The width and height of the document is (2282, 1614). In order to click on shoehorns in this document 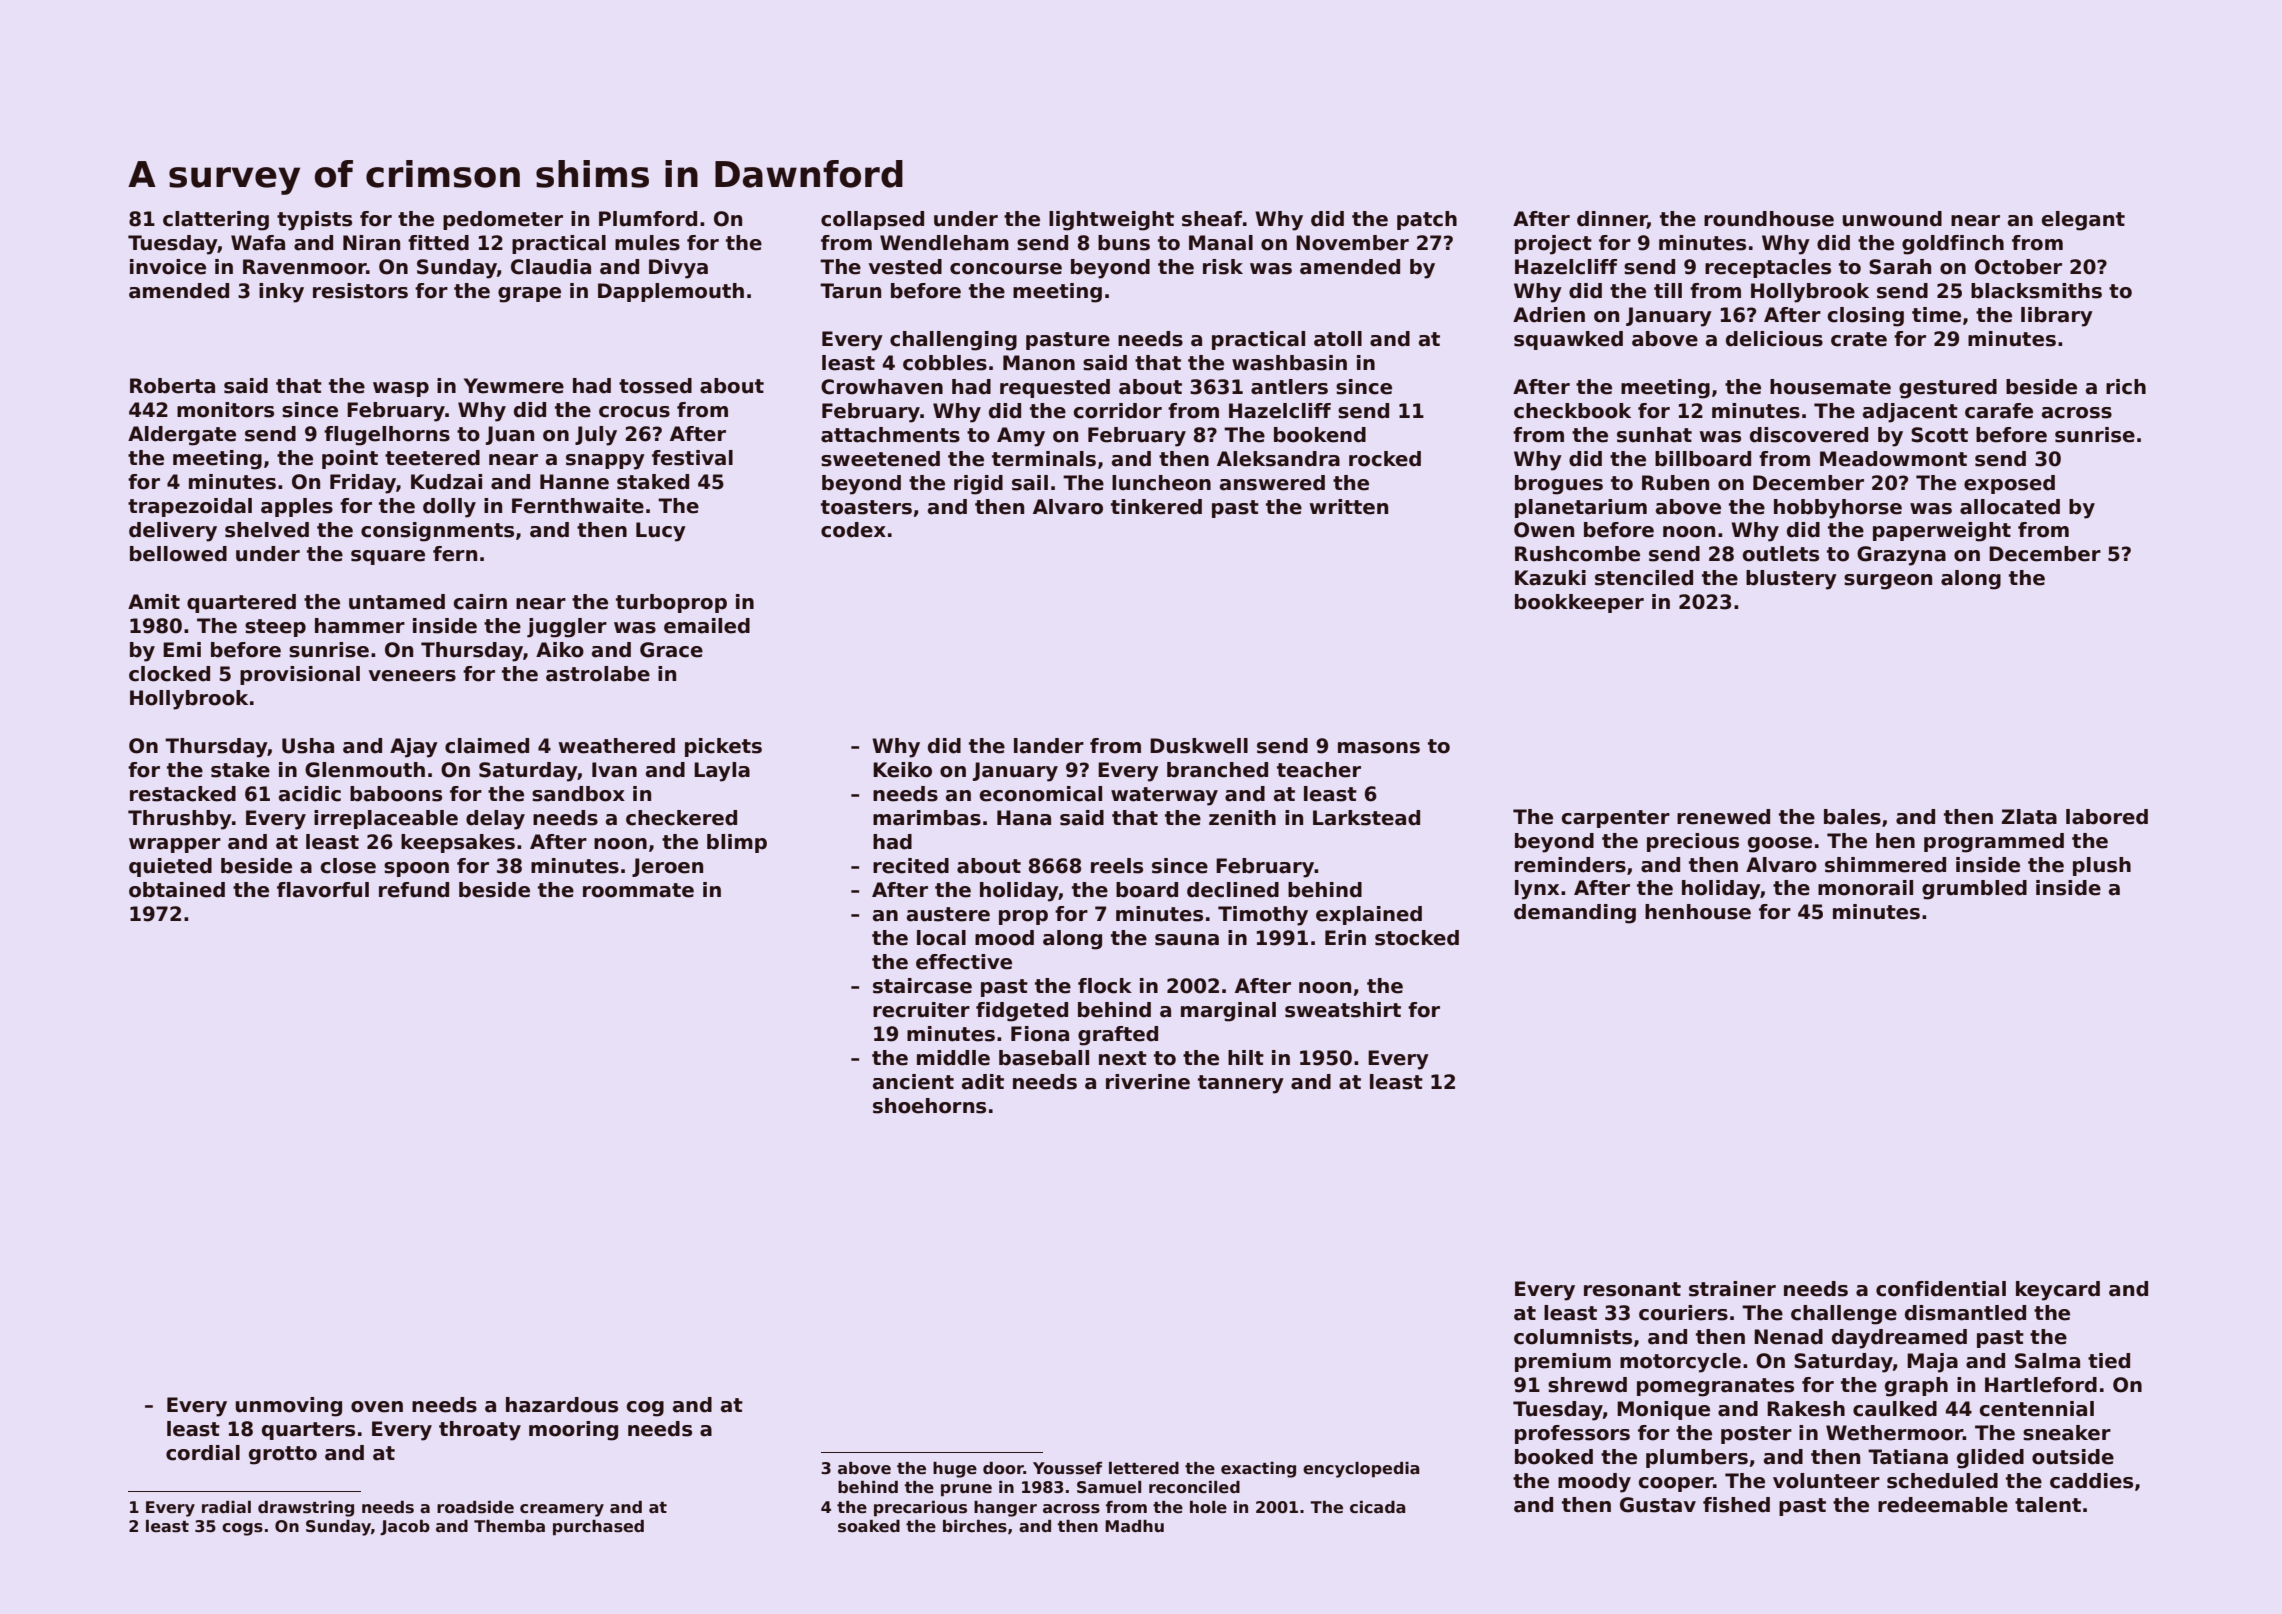, I will do `click(929, 1106)`.
